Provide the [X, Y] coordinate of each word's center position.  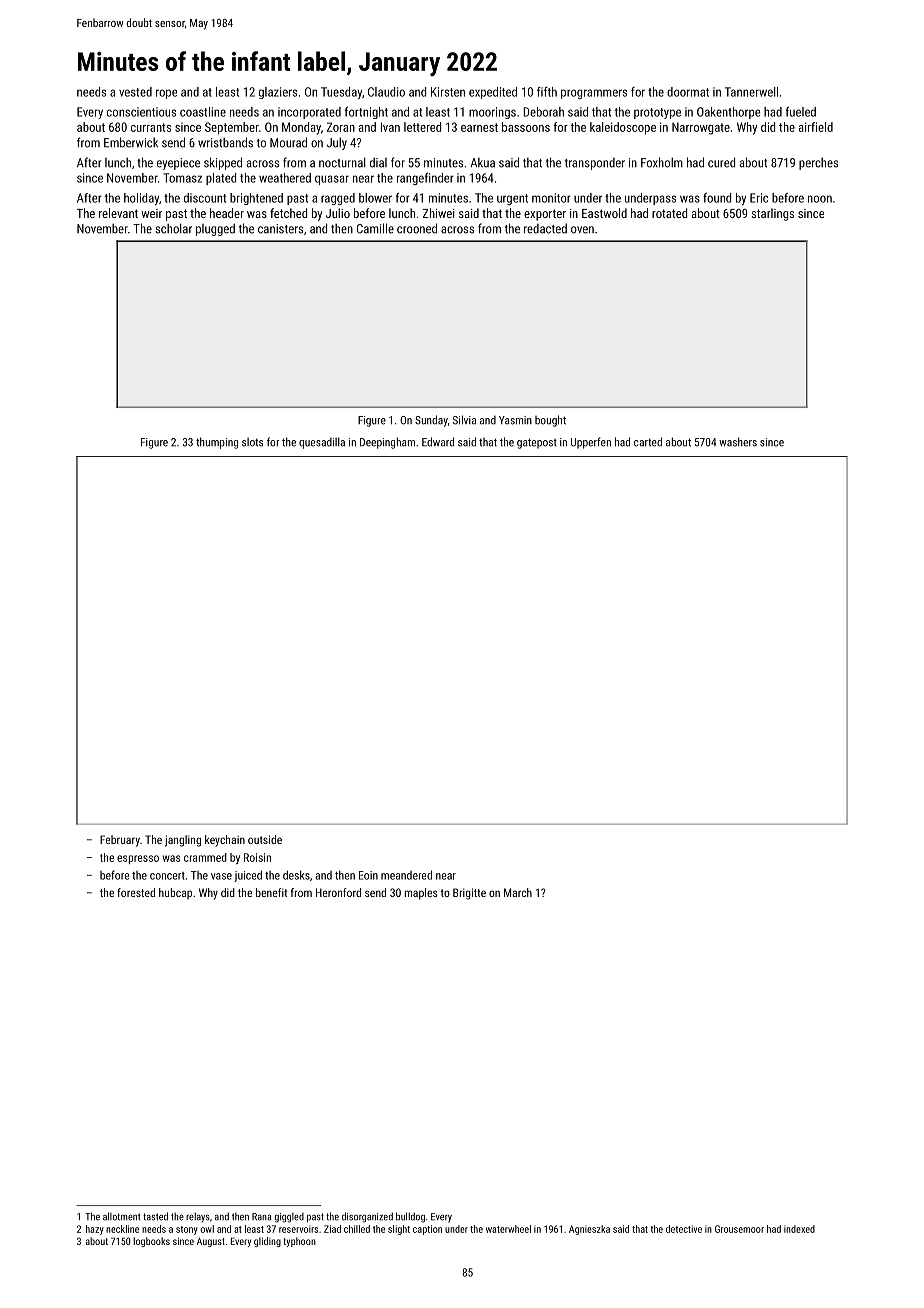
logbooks [151, 1242]
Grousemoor [739, 1229]
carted [648, 442]
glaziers [278, 93]
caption [427, 1230]
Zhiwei [439, 213]
